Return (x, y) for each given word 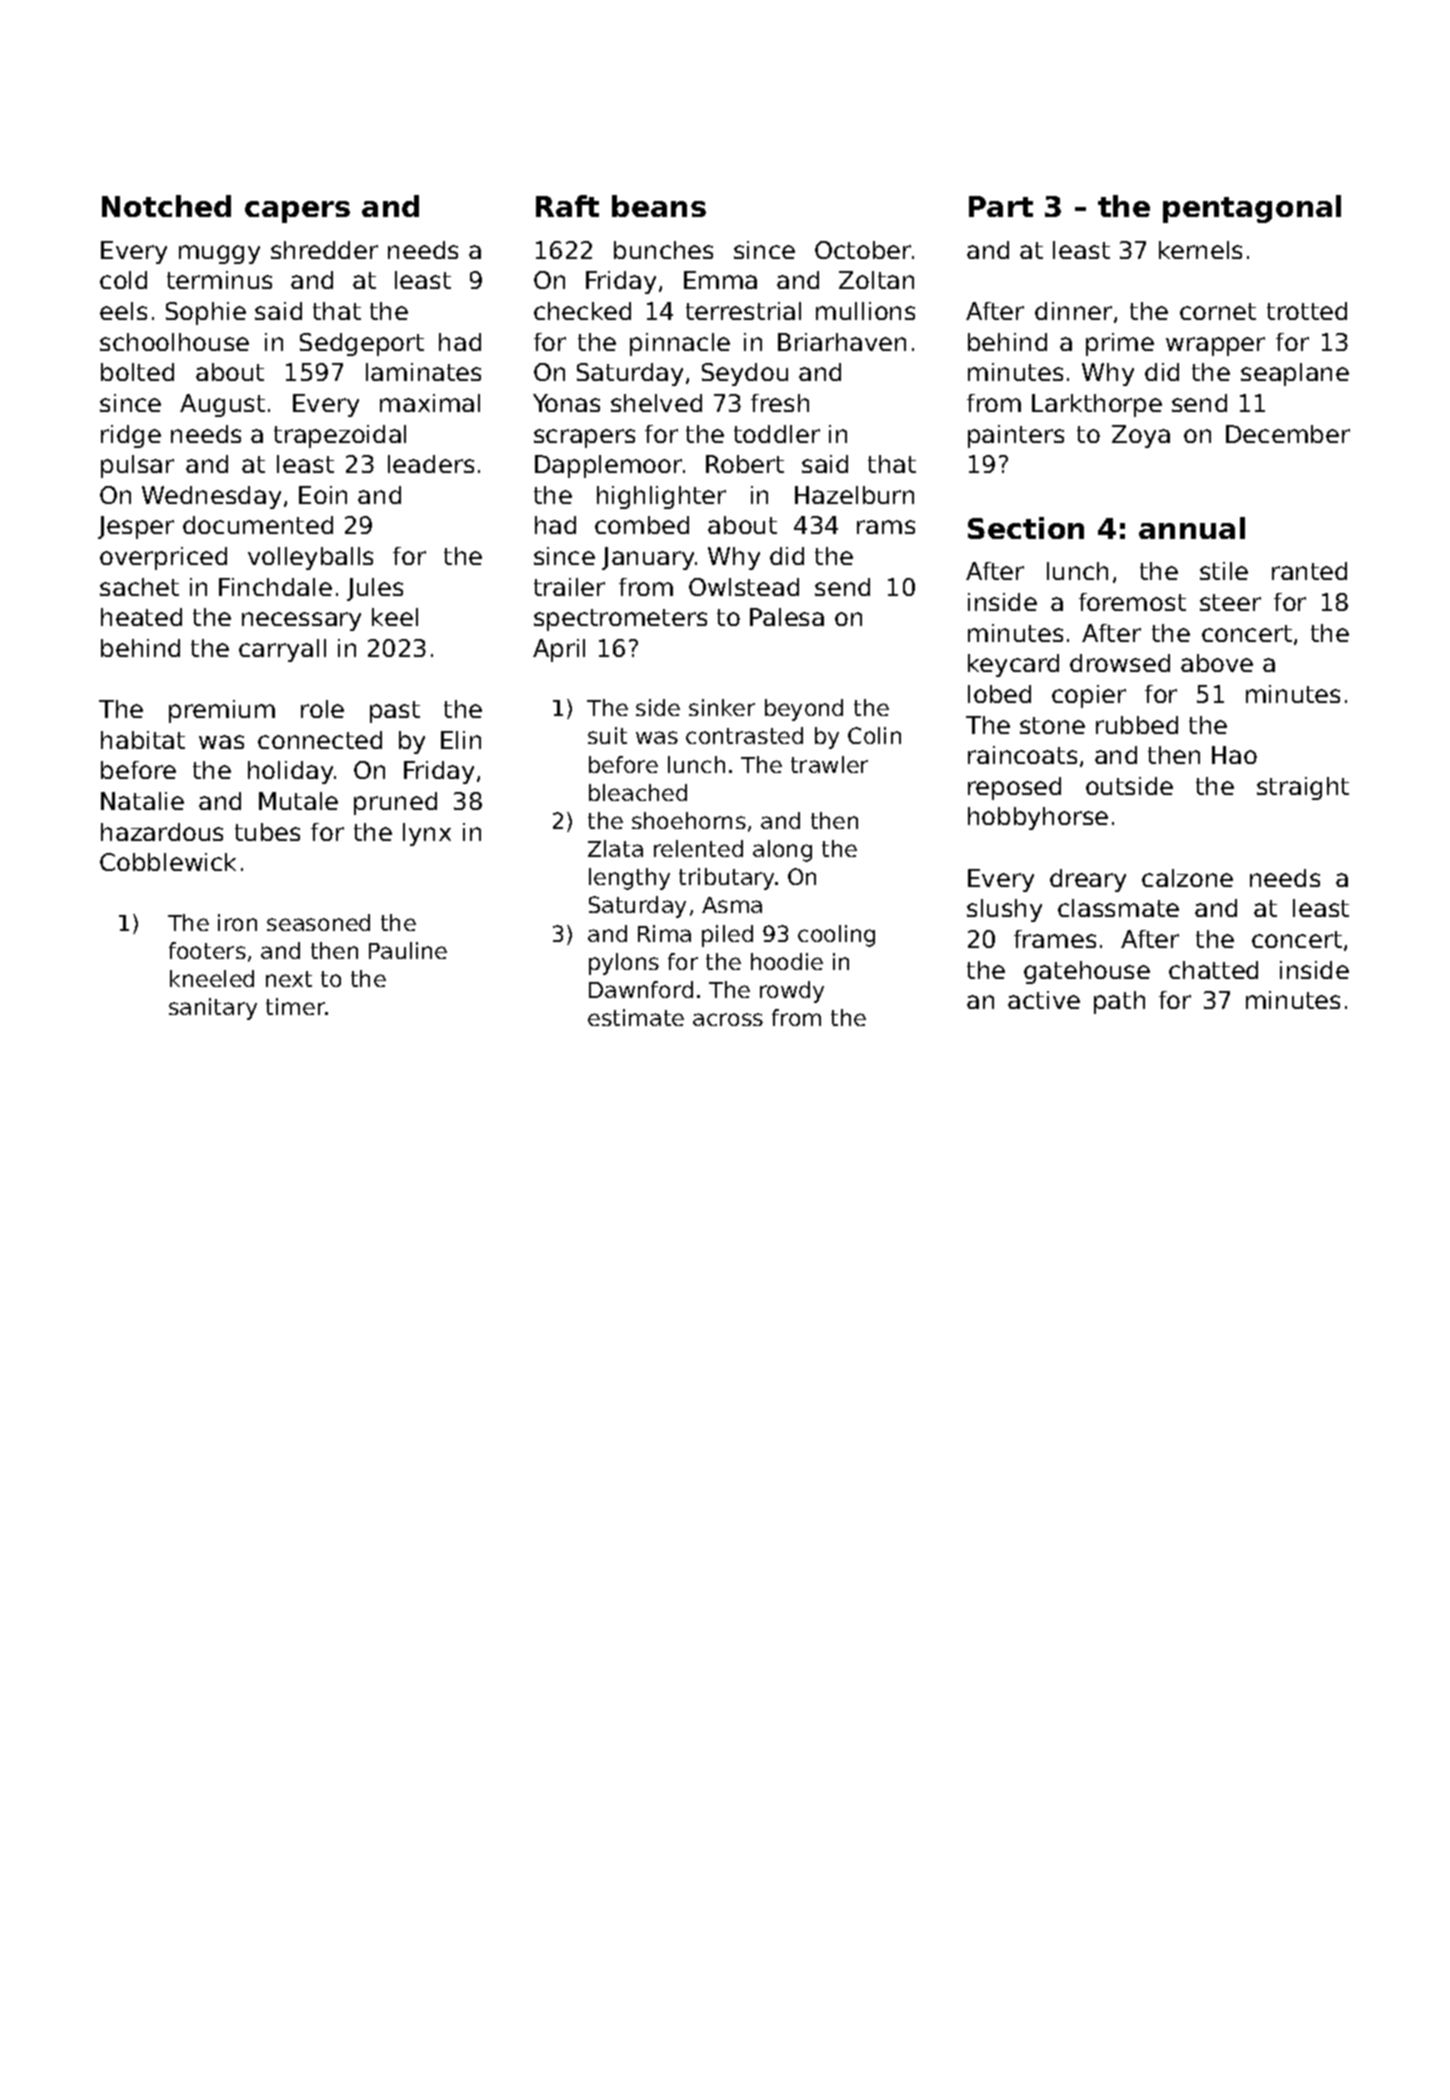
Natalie (142, 801)
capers (297, 212)
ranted (1309, 571)
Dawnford (641, 989)
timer (296, 1006)
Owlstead (744, 587)
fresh (780, 403)
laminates (423, 372)
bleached (638, 792)
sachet (139, 587)
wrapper (1215, 346)
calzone (1187, 878)
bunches (663, 250)
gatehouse (1087, 972)
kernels (1200, 250)
